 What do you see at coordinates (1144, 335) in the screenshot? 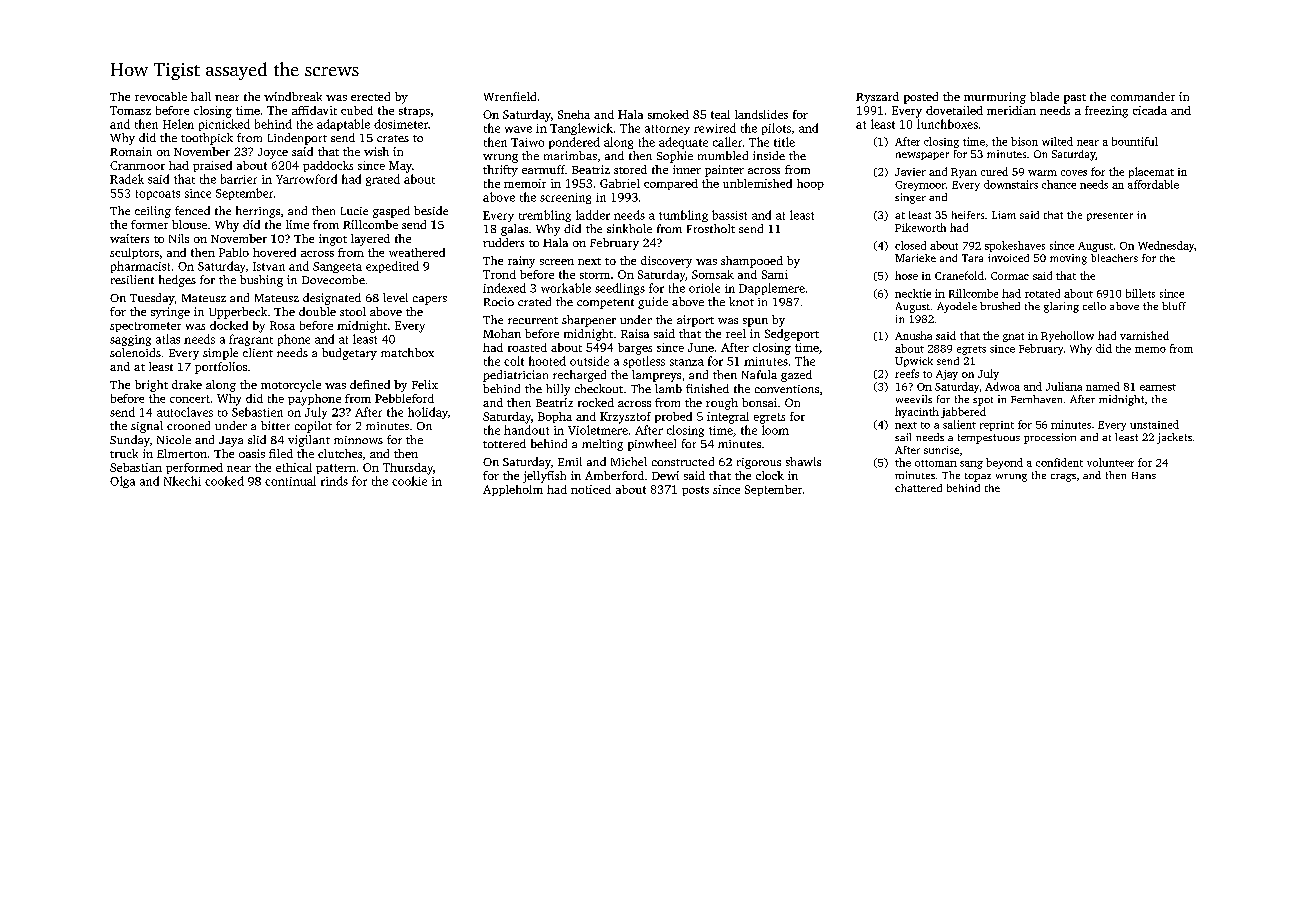
I see `varnished` at bounding box center [1144, 335].
